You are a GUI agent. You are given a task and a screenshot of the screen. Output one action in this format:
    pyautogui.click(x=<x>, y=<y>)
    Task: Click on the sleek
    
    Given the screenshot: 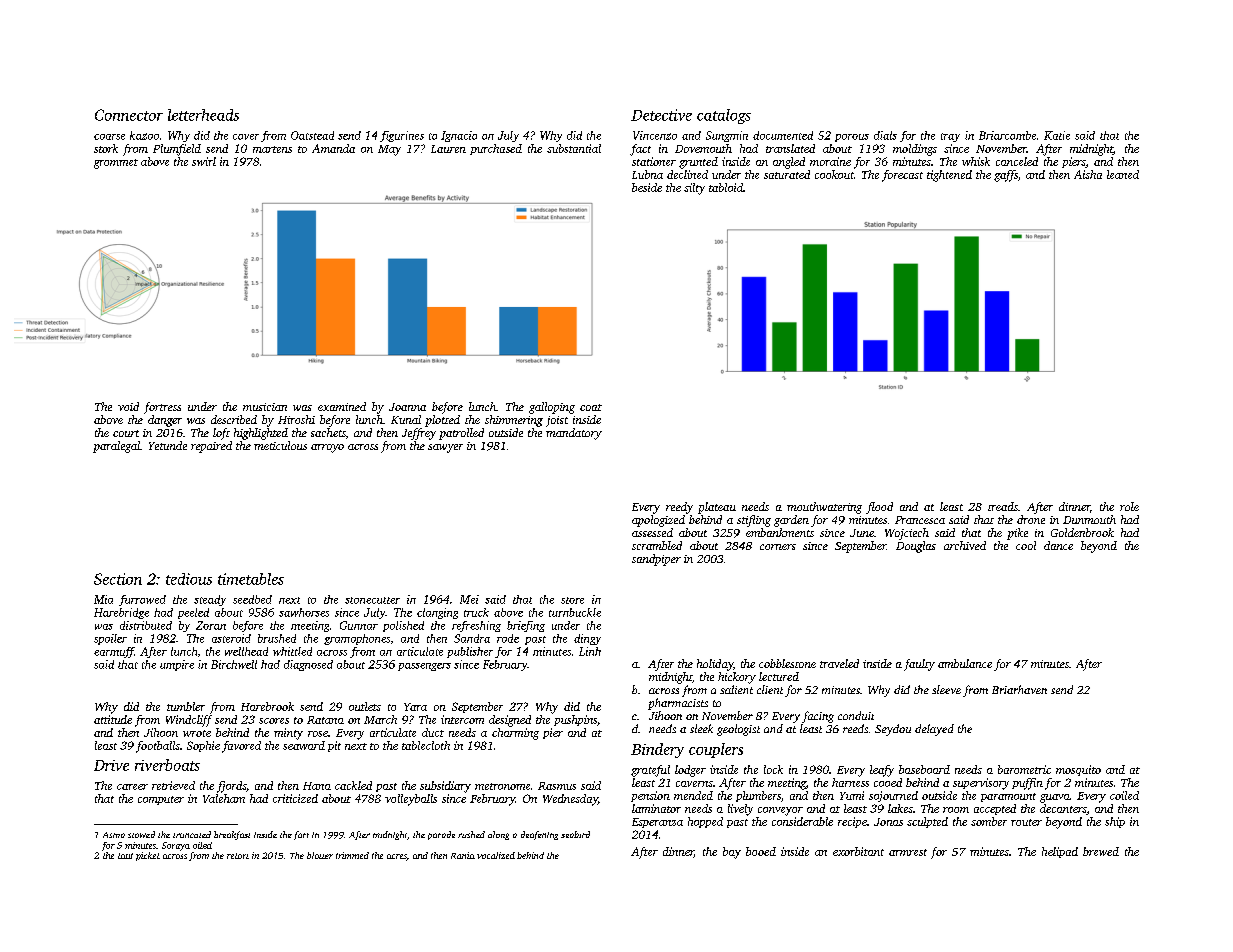 What is the action you would take?
    pyautogui.click(x=701, y=728)
